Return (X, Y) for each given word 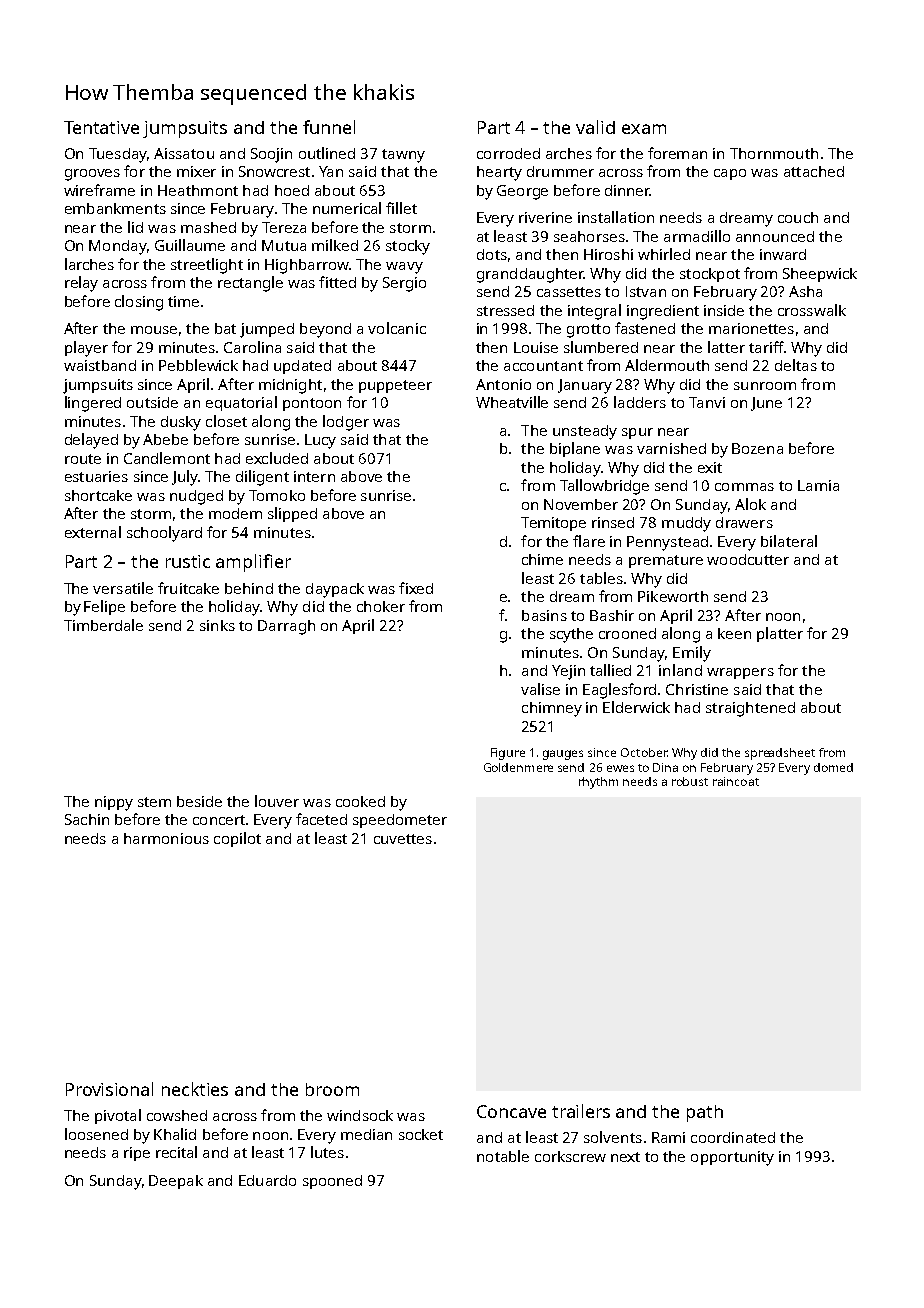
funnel (329, 127)
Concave (511, 1111)
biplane (575, 449)
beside (199, 801)
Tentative (101, 127)
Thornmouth (774, 153)
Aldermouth (667, 365)
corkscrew (570, 1156)
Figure (508, 754)
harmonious (166, 838)
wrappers (740, 673)
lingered (93, 404)
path (705, 1113)
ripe (137, 1154)
